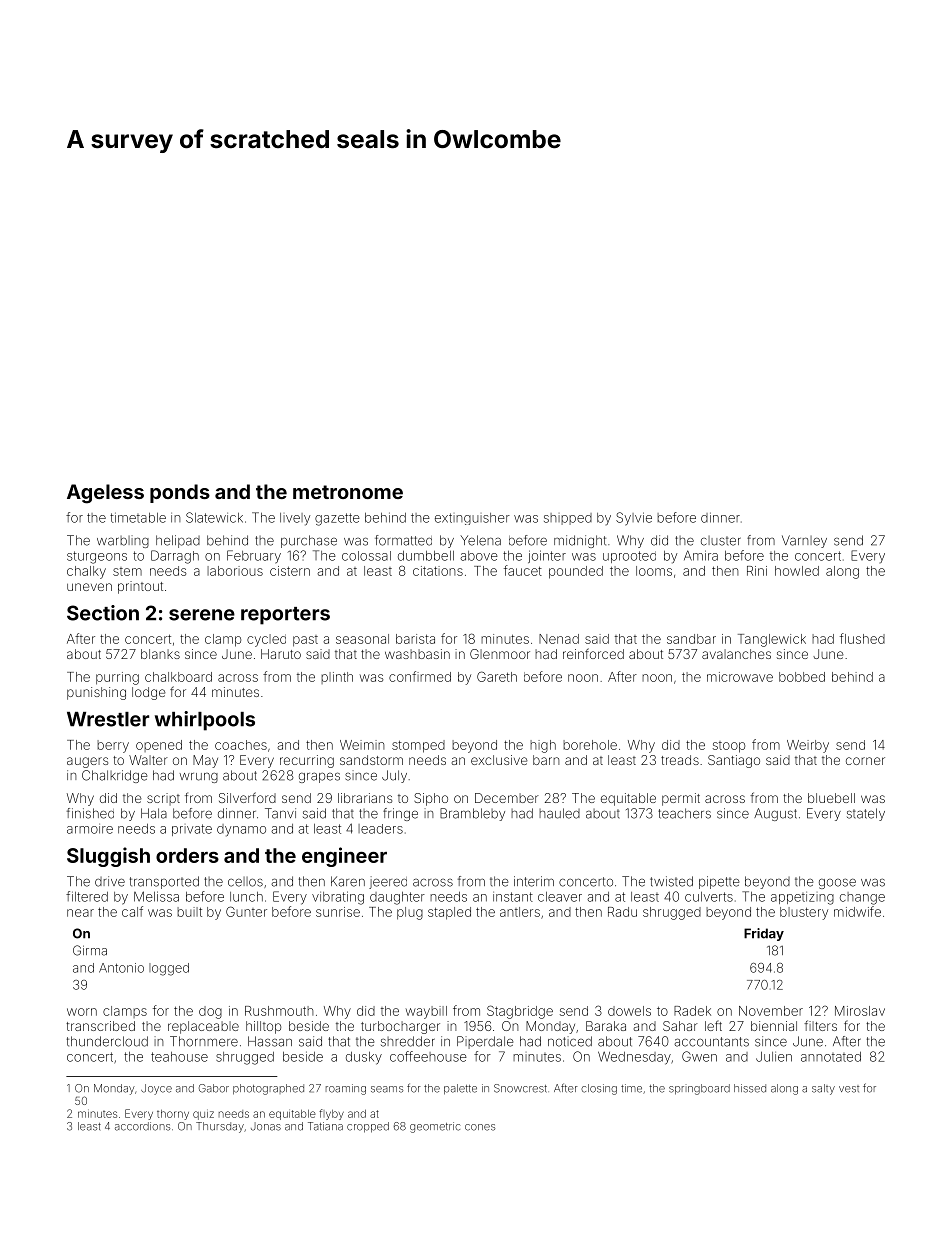 The width and height of the document is (952, 1233). Describe the element at coordinates (740, 677) in the document. I see `microwave` at that location.
